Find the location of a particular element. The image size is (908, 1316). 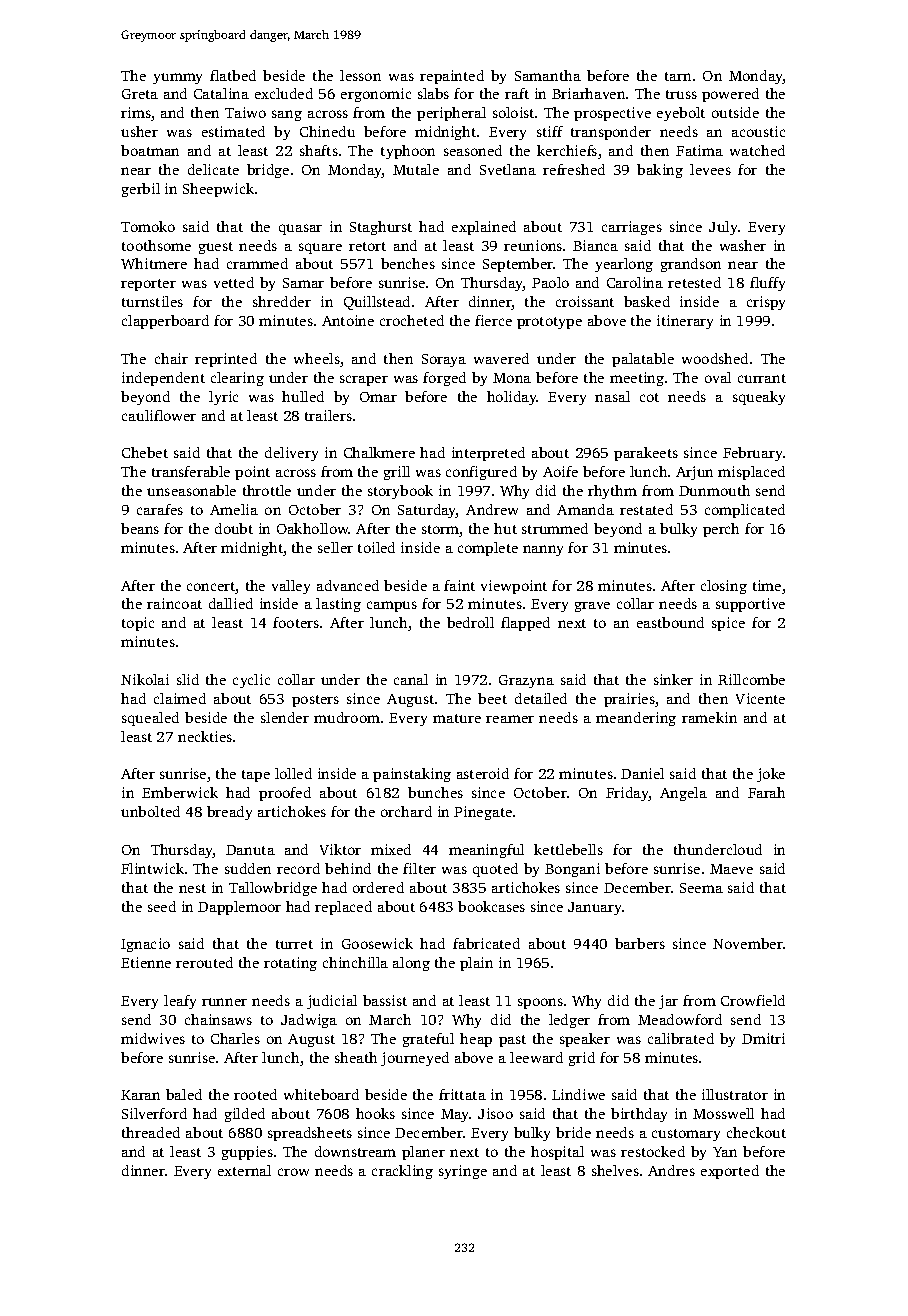

bready is located at coordinates (229, 813).
